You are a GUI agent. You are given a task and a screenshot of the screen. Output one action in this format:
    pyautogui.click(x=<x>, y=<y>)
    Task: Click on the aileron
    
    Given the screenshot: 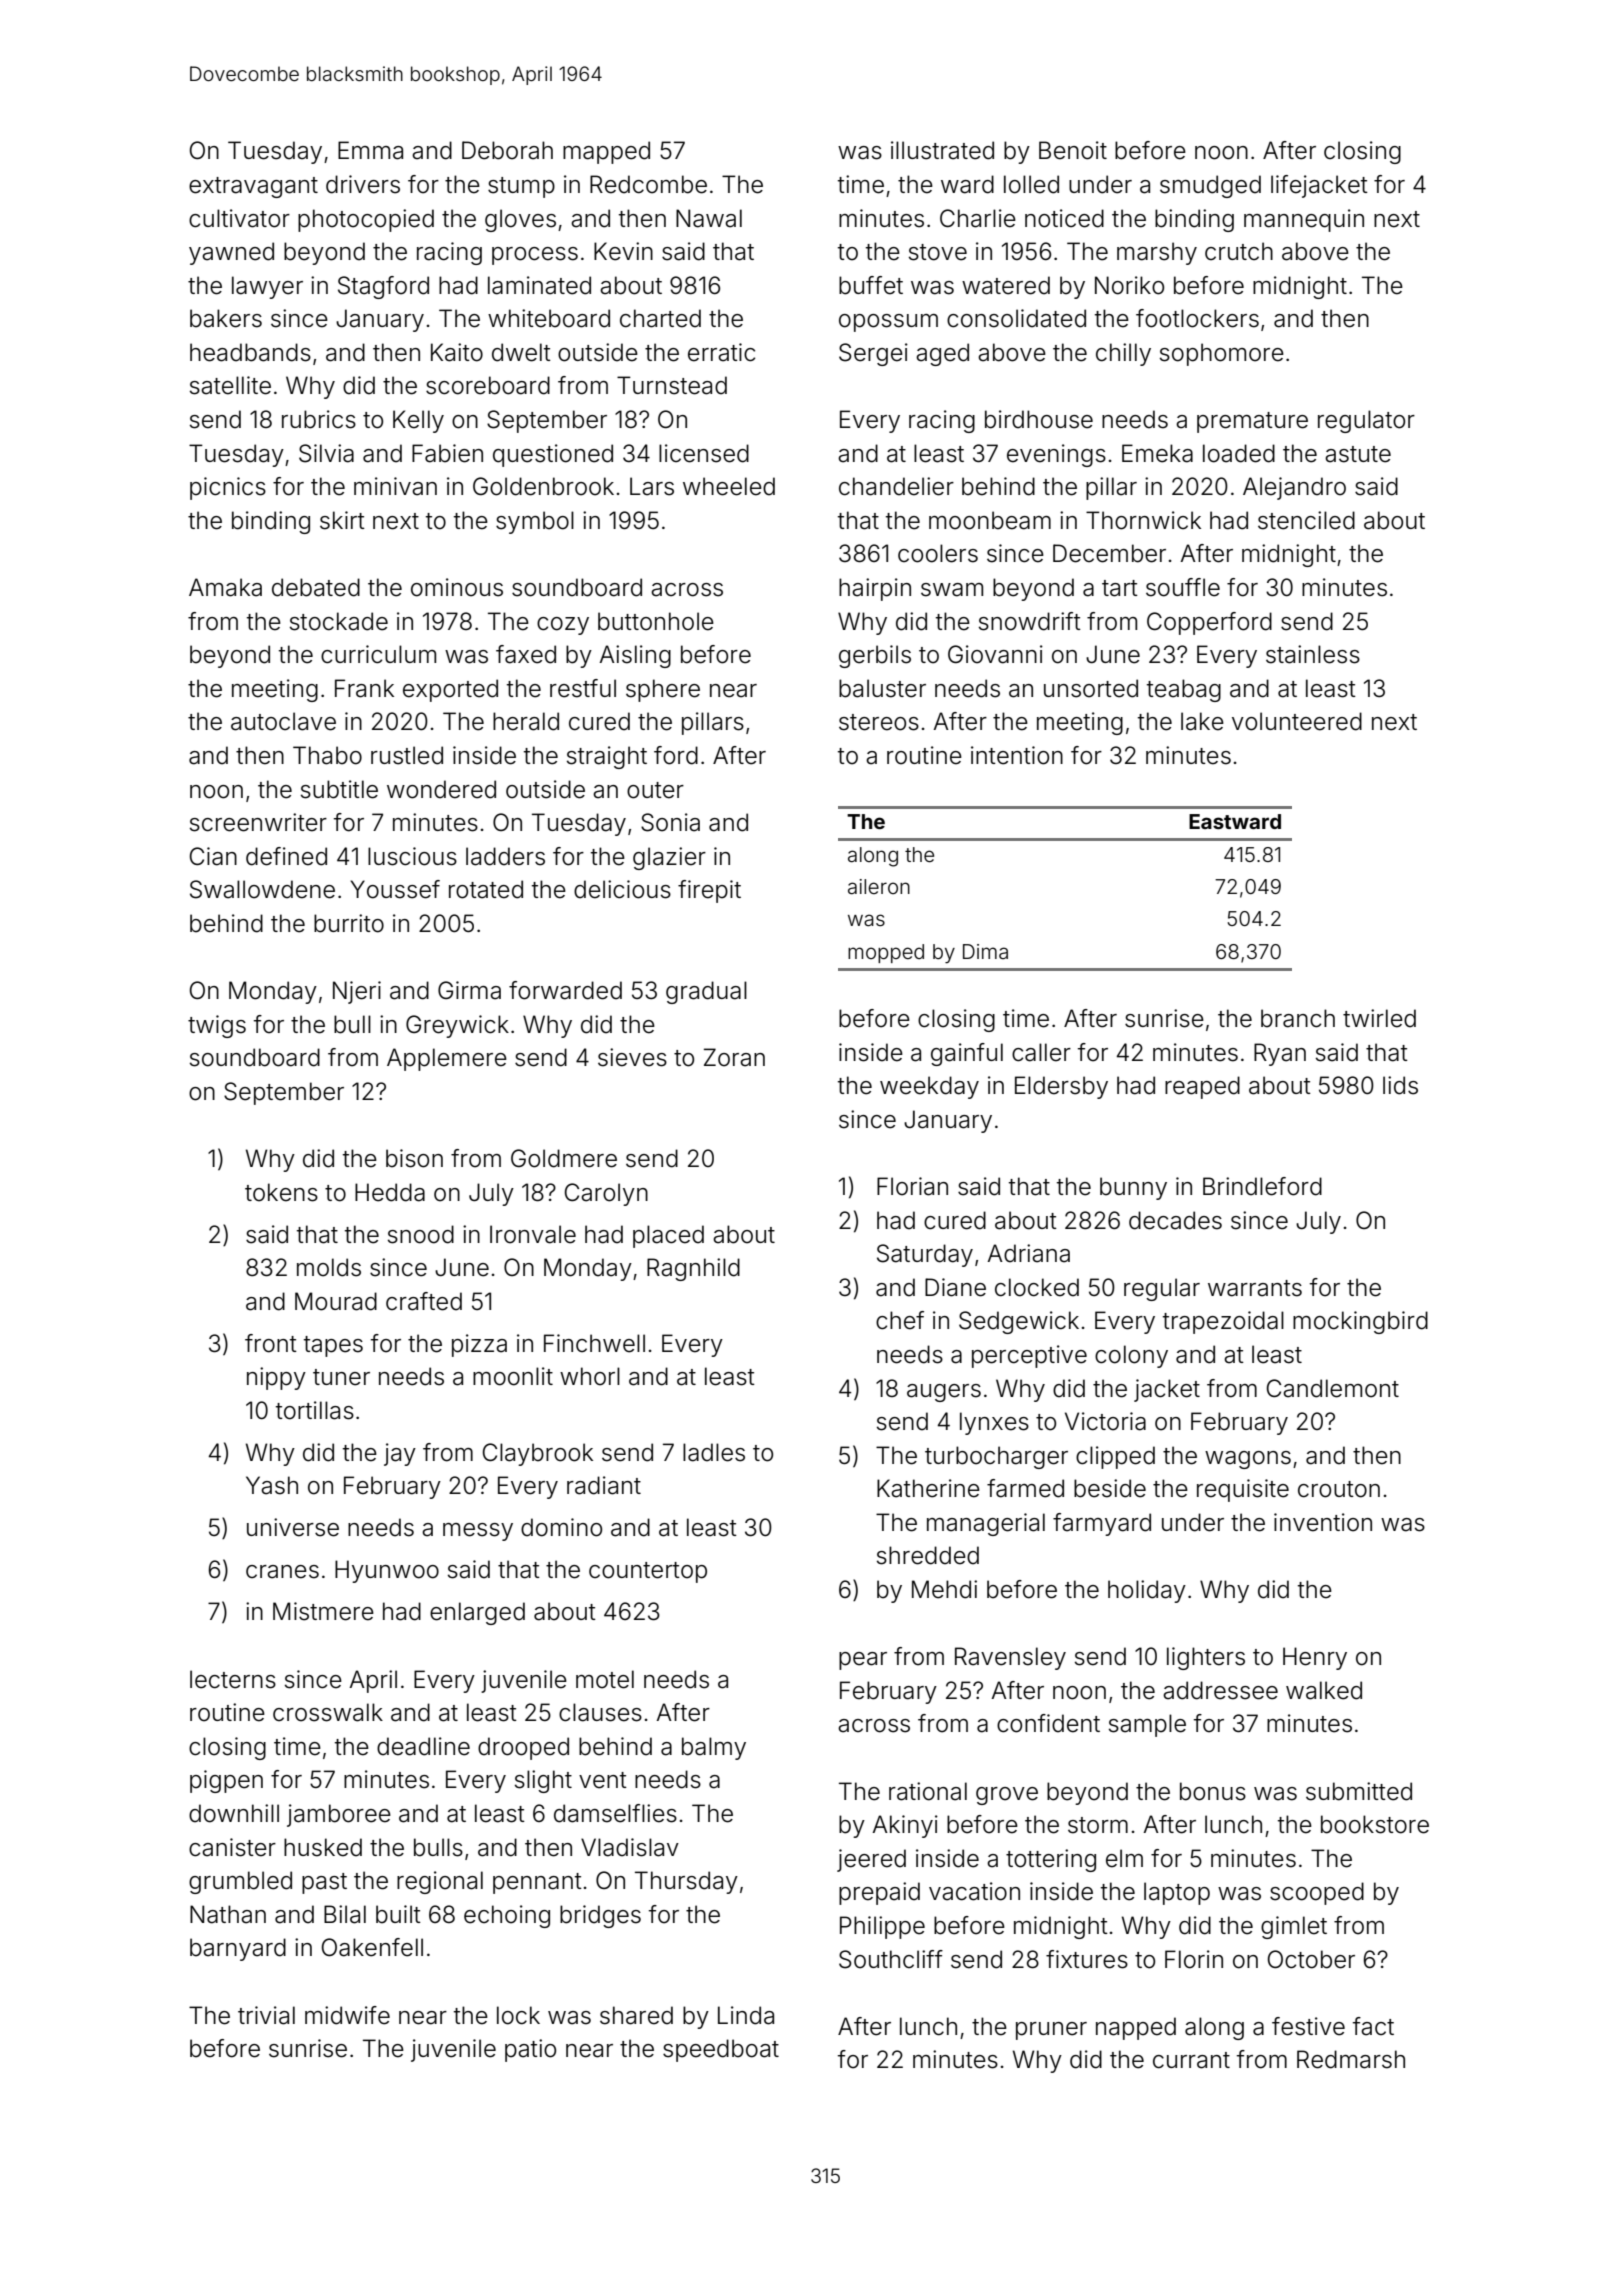 What is the action you would take?
    pyautogui.click(x=879, y=886)
